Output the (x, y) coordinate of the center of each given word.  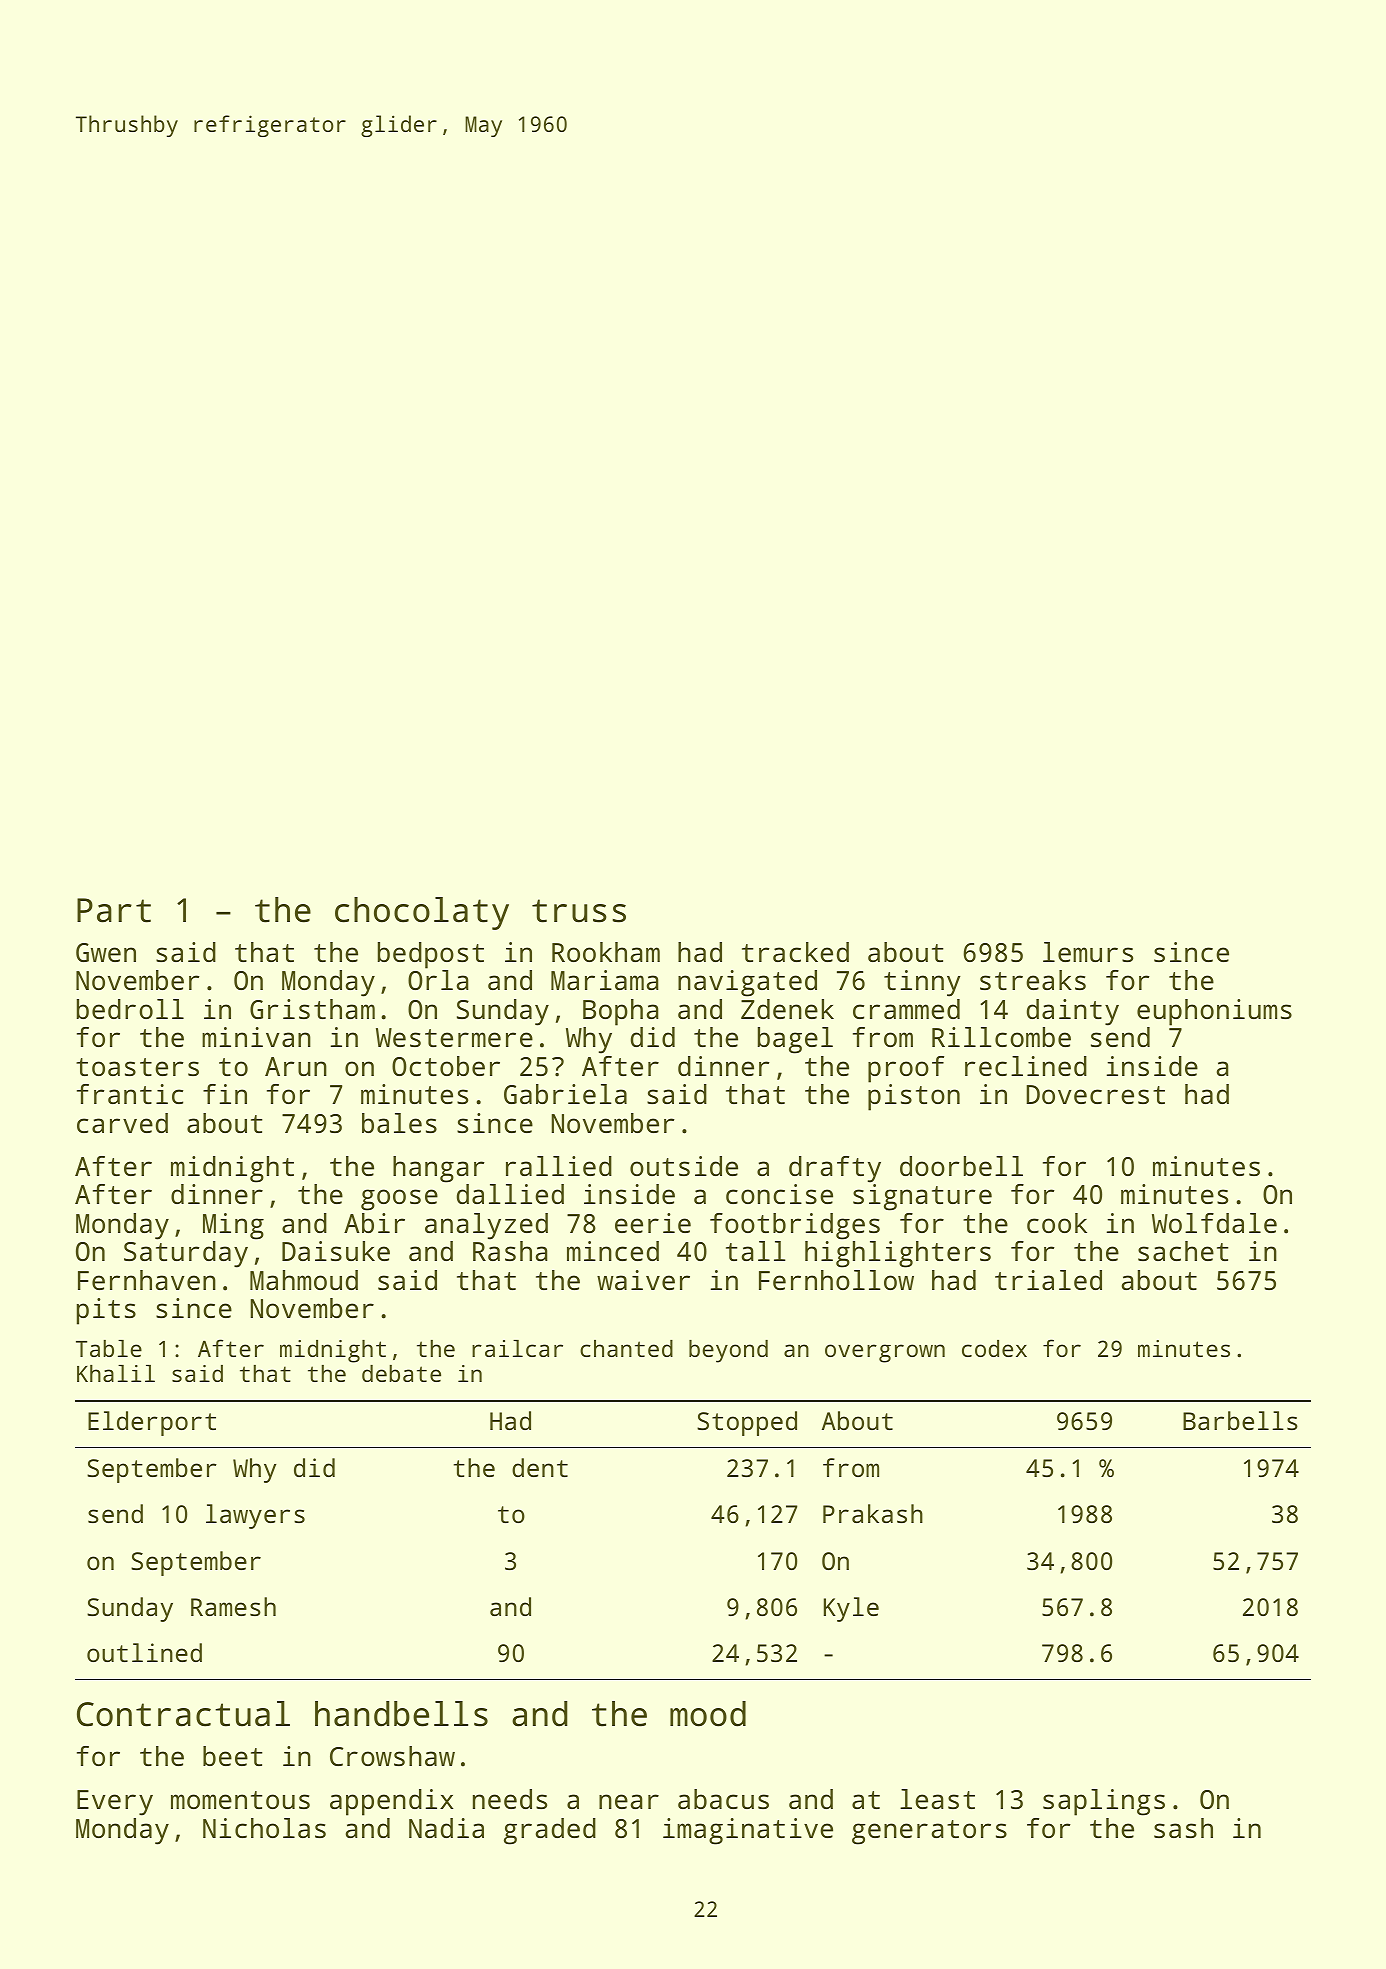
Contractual (183, 1714)
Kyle (851, 1609)
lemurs (1088, 952)
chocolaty (422, 913)
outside (684, 1166)
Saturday (186, 1254)
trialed (1048, 1280)
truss (579, 911)
